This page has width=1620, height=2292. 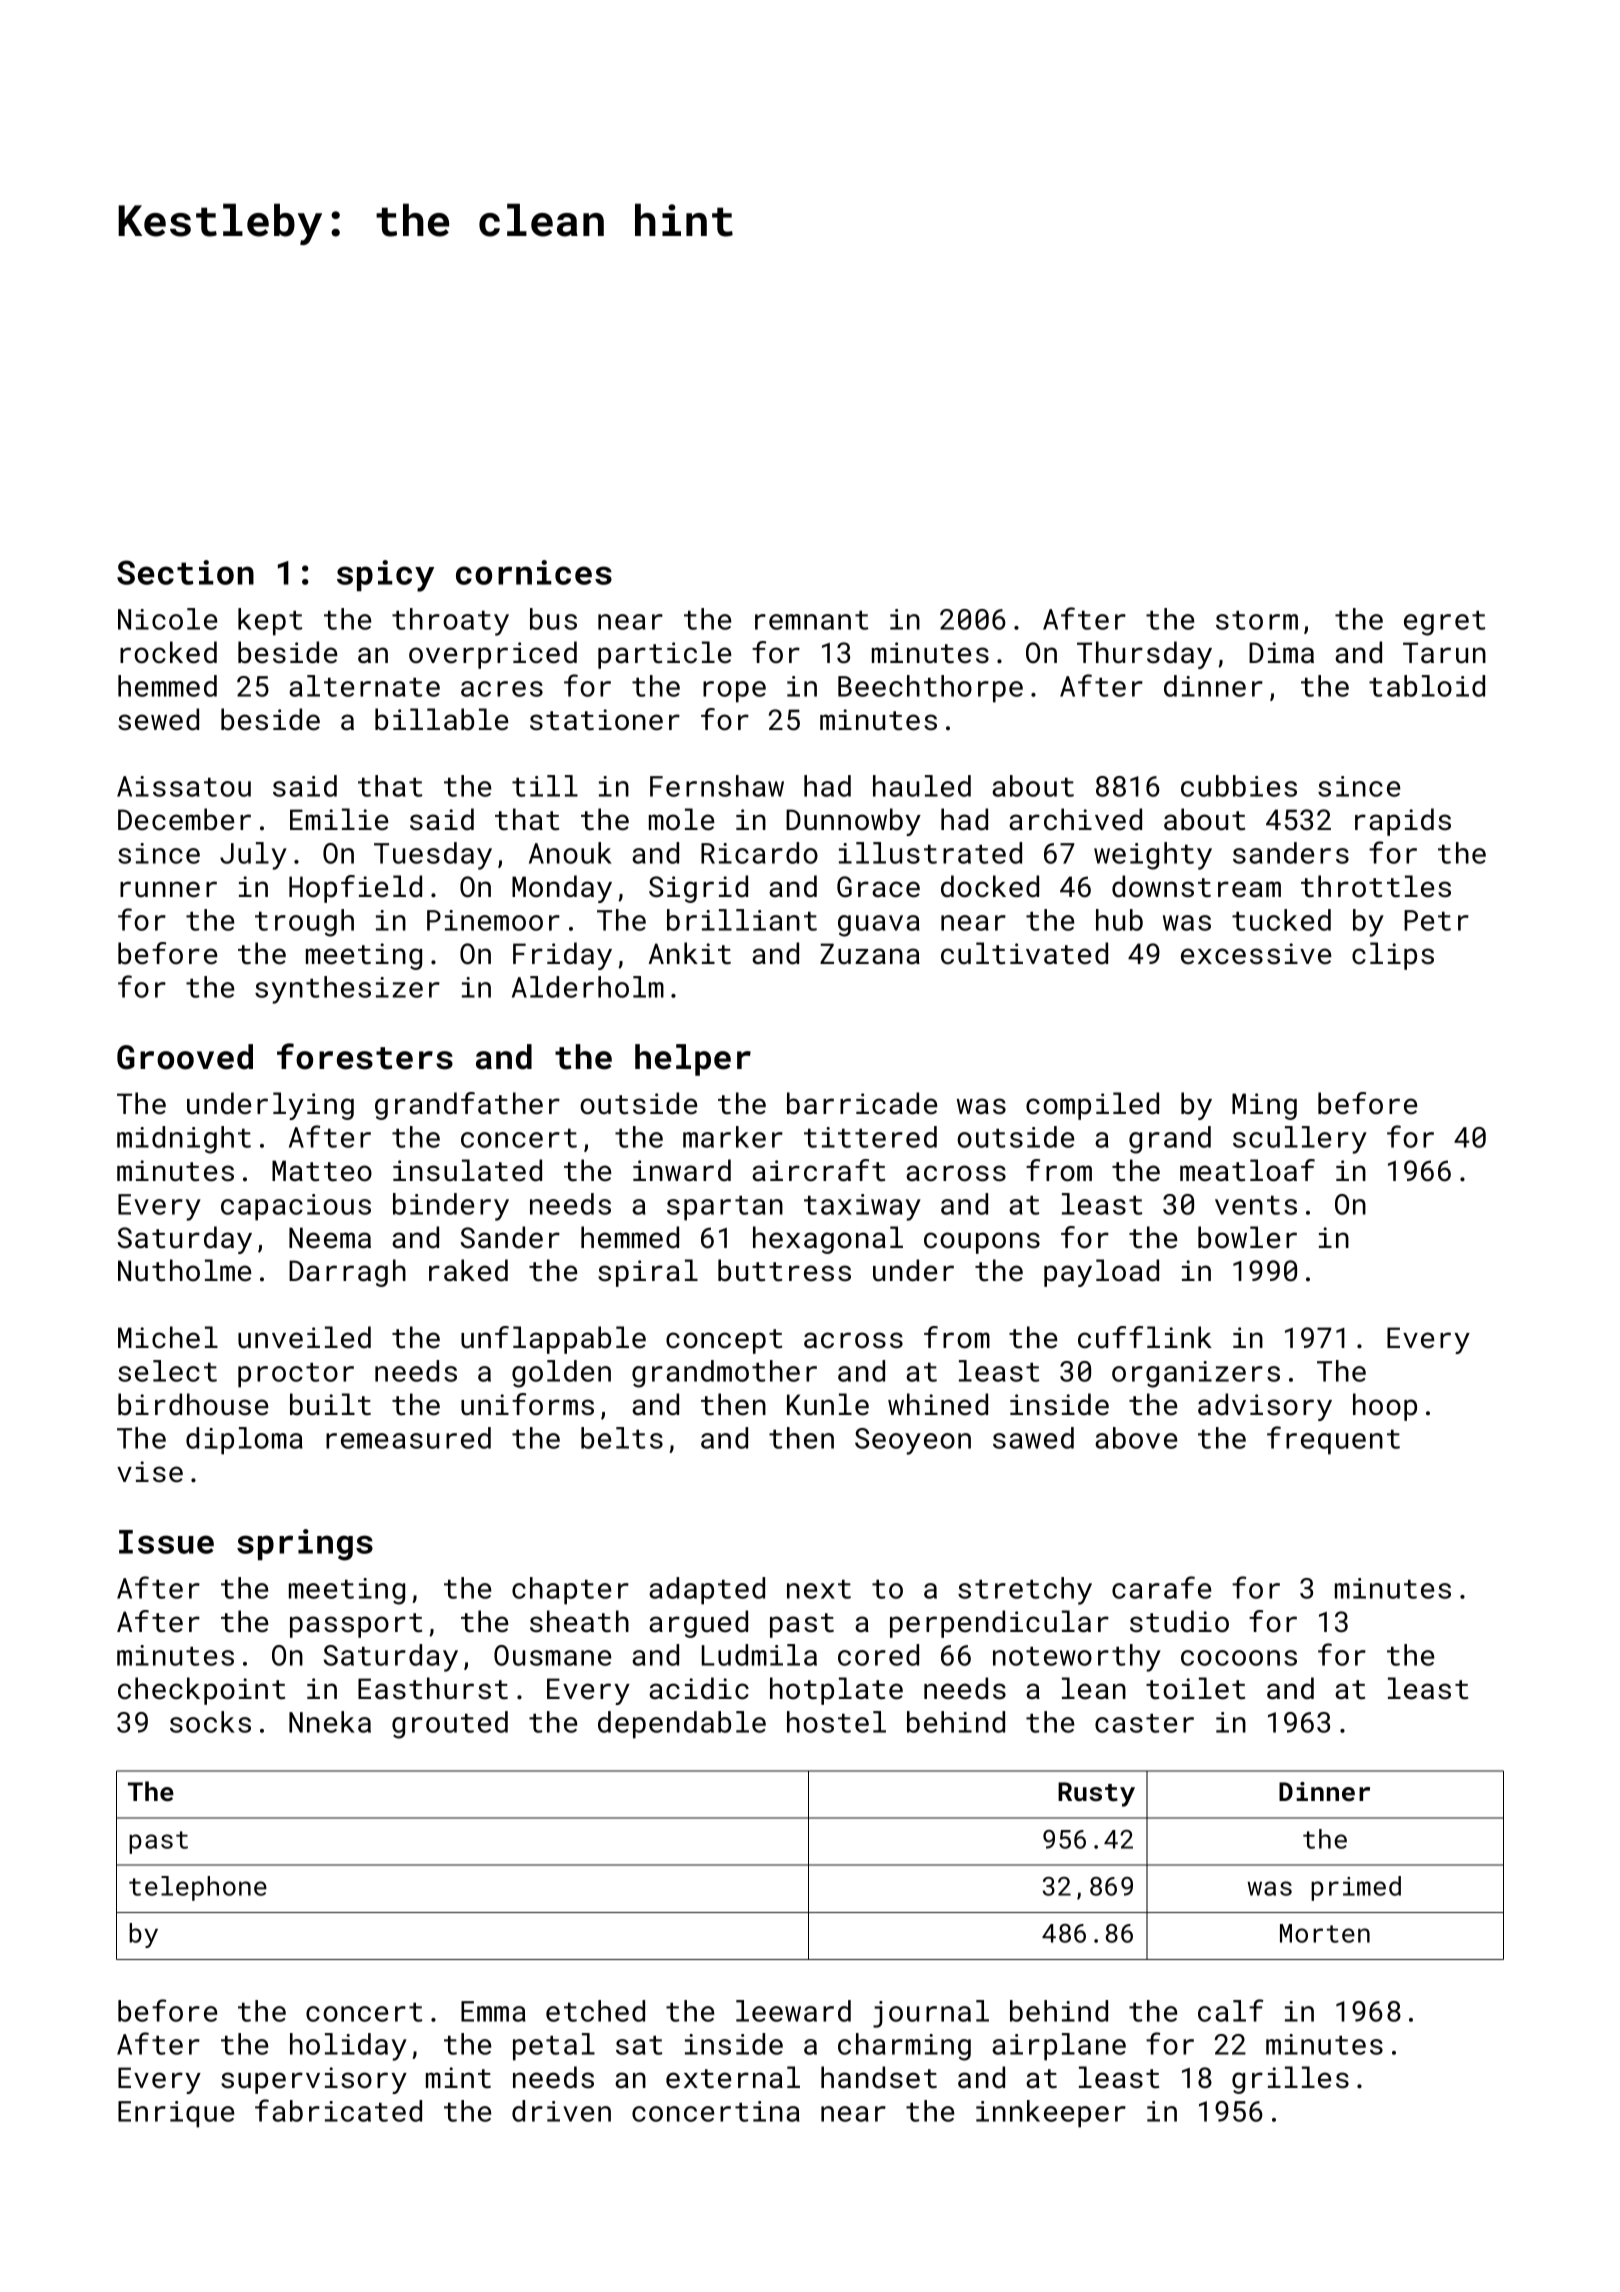 What do you see at coordinates (836, 1691) in the page?
I see `hotplate` at bounding box center [836, 1691].
